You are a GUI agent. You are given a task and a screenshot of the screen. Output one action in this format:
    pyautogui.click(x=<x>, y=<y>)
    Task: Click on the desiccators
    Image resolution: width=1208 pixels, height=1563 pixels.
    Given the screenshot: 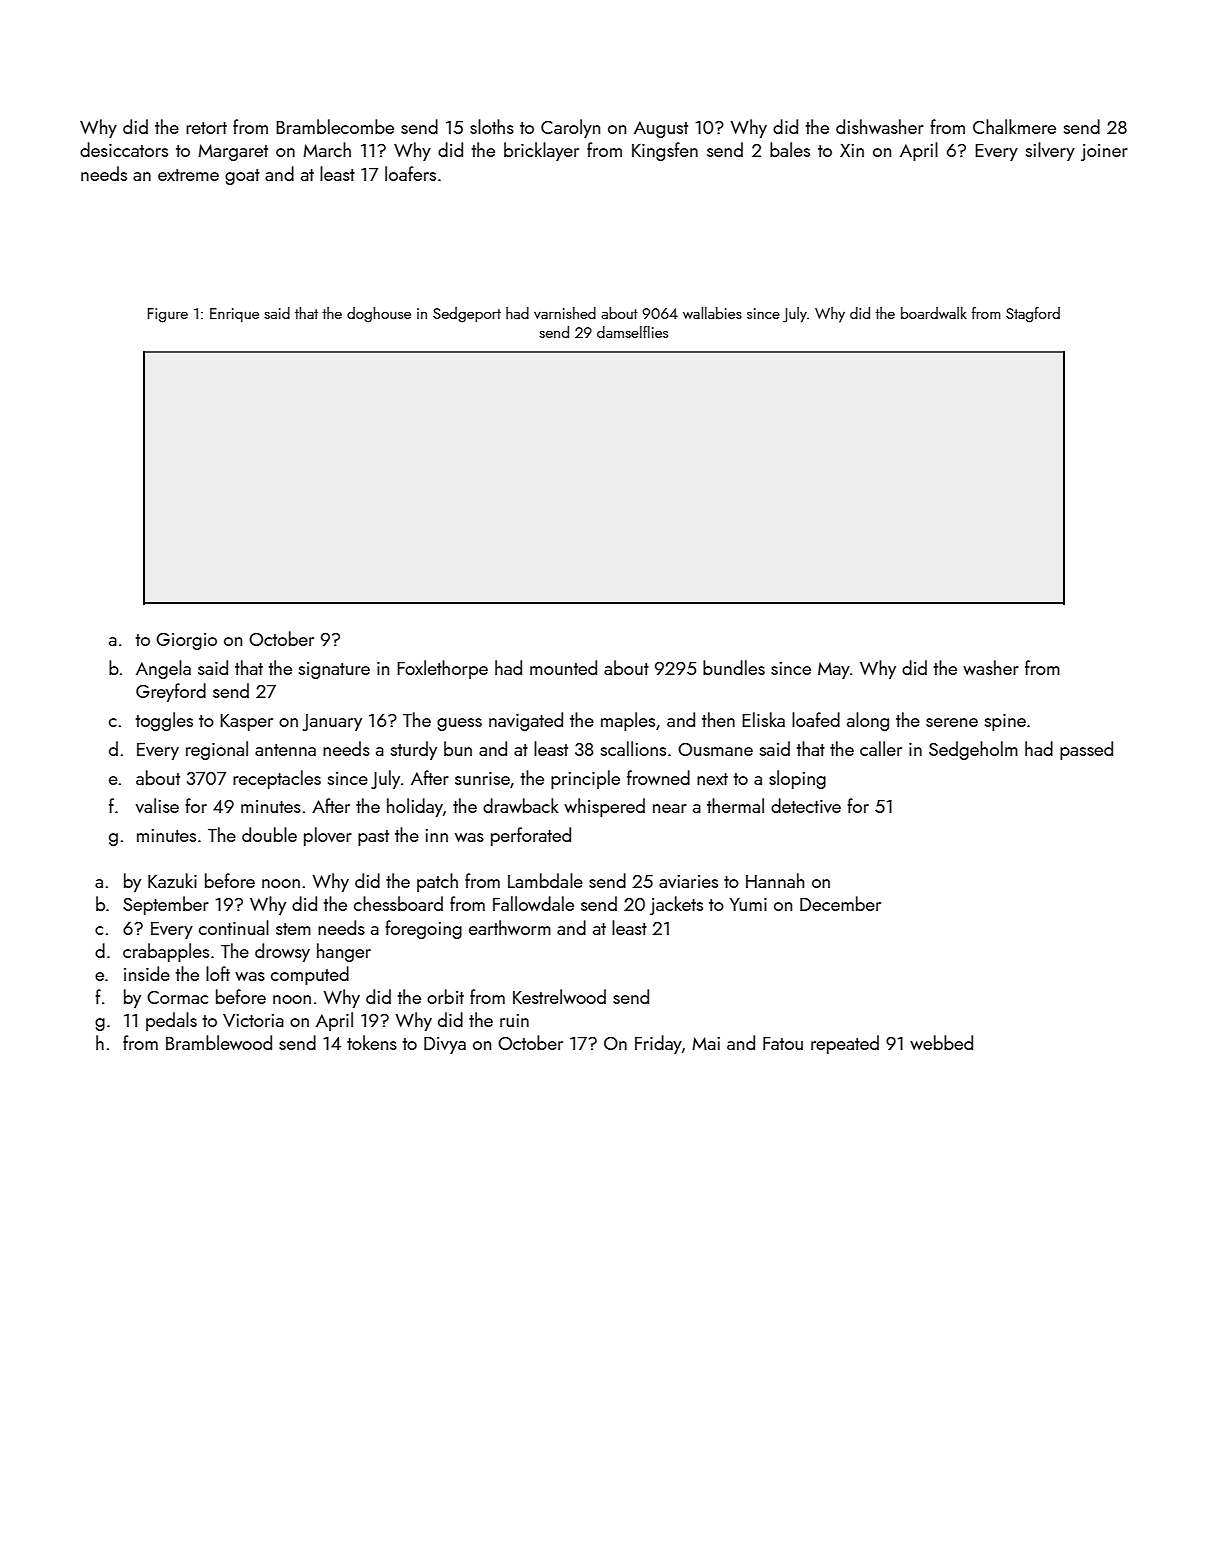 What is the action you would take?
    pyautogui.click(x=124, y=149)
